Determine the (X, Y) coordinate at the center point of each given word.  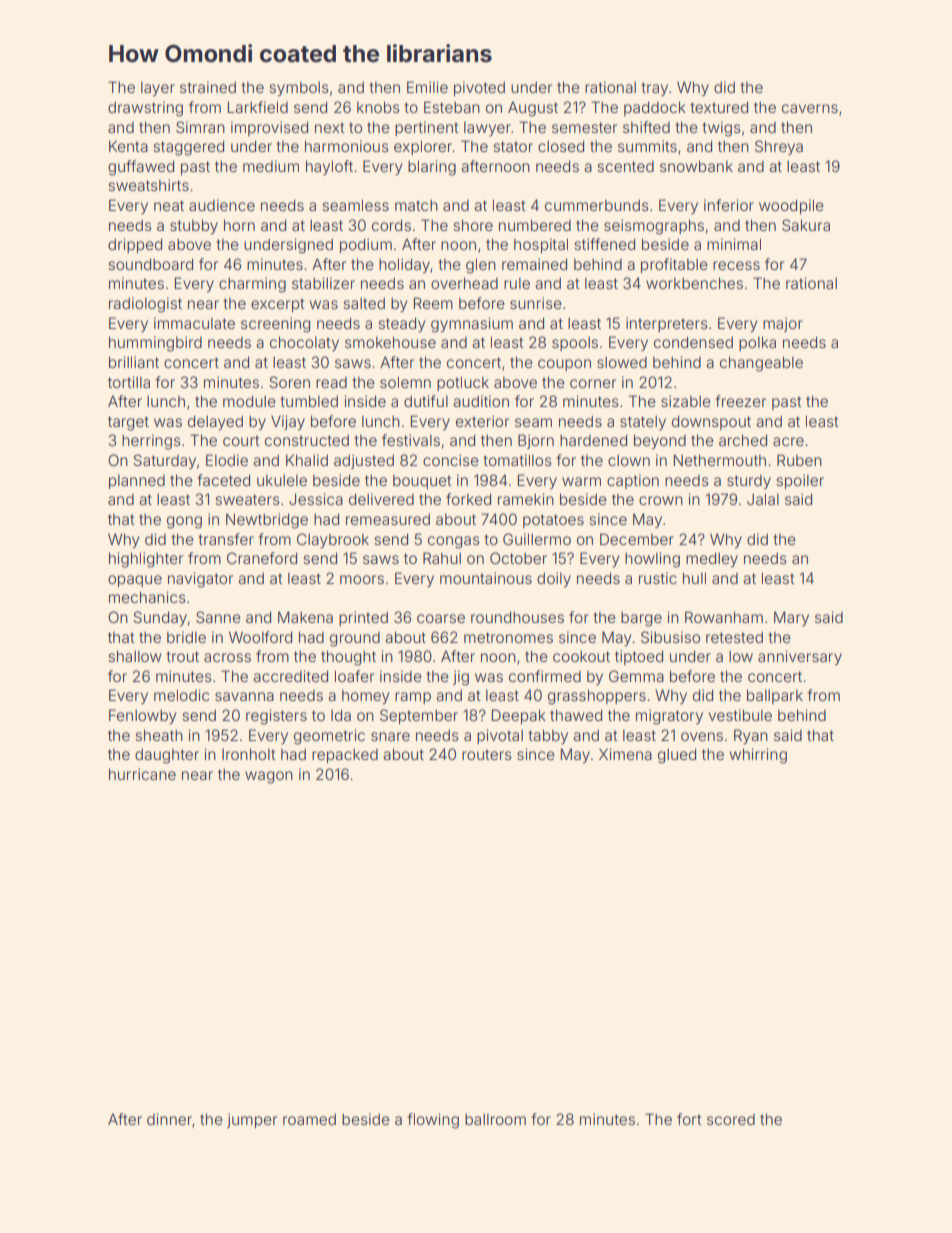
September (419, 716)
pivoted (479, 88)
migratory (669, 717)
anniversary (800, 657)
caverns (810, 108)
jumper (252, 1120)
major (783, 324)
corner (593, 383)
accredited (290, 676)
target (128, 423)
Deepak (519, 716)
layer (158, 89)
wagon (269, 777)
